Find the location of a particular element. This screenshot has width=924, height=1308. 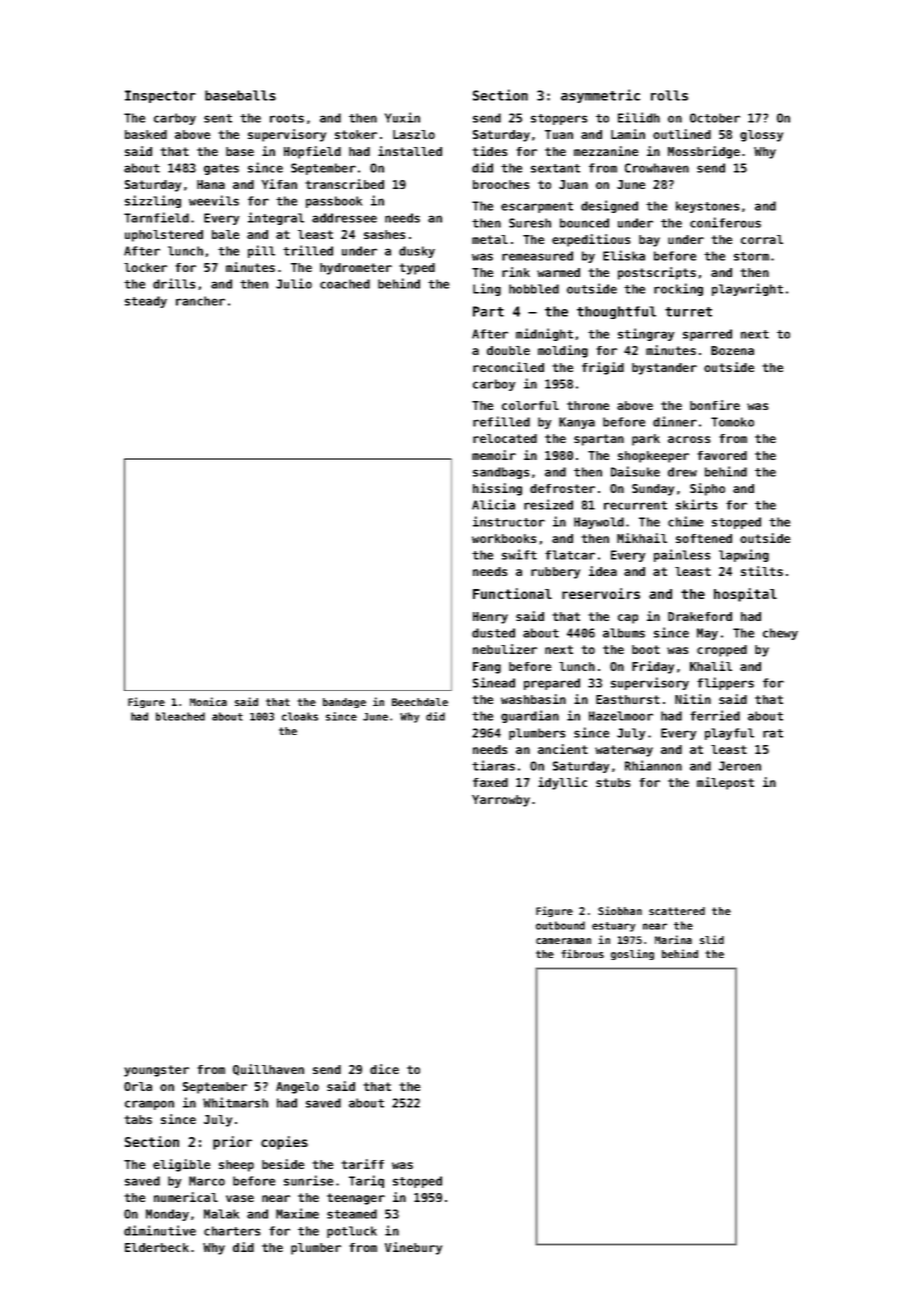

rancher is located at coordinates (200, 301).
